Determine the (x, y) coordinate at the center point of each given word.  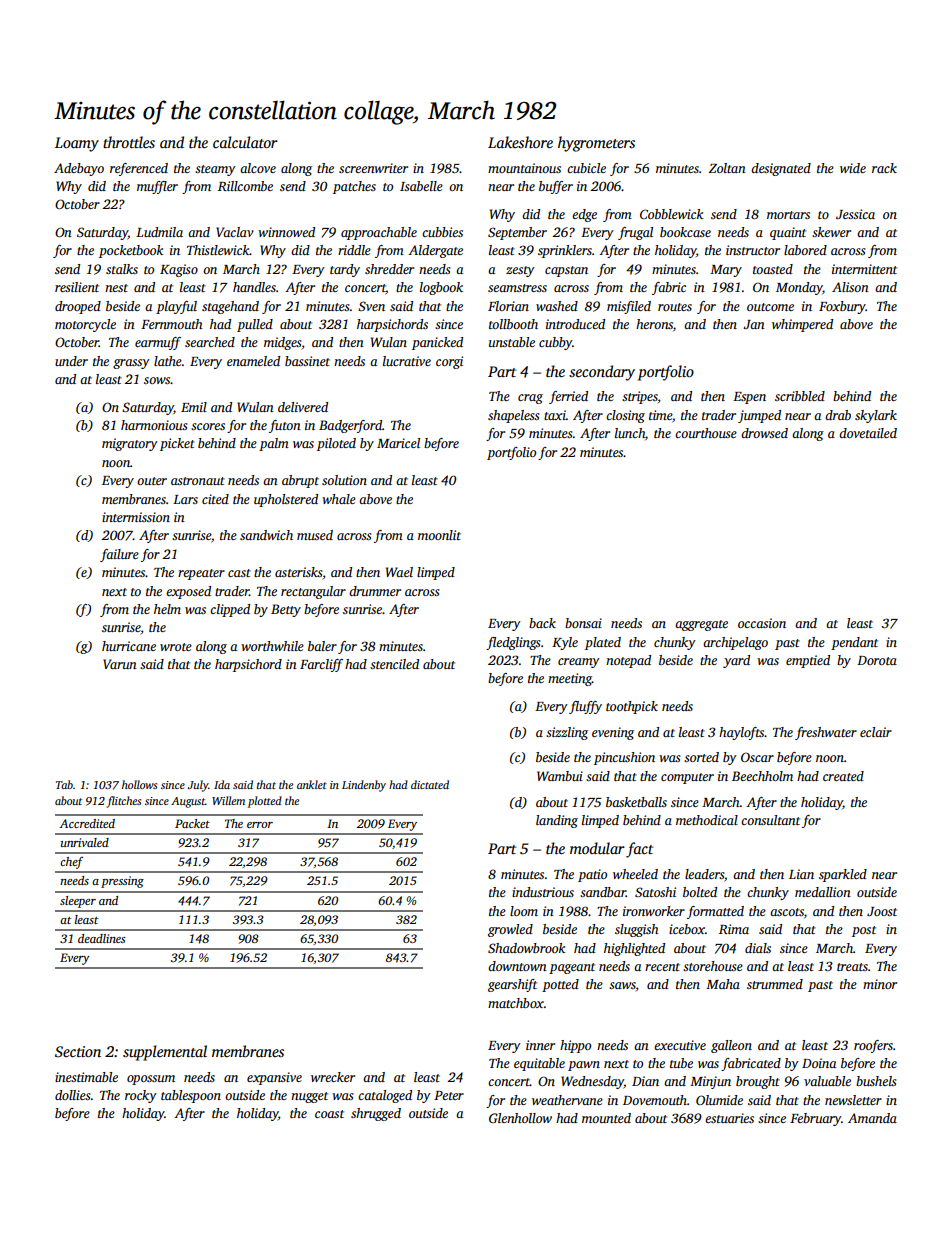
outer (152, 481)
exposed (188, 592)
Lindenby (364, 786)
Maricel (398, 443)
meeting (570, 679)
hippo (575, 1046)
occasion (762, 623)
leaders (704, 874)
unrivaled (85, 842)
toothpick (632, 707)
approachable (379, 233)
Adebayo (79, 169)
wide (853, 168)
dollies (72, 1095)
